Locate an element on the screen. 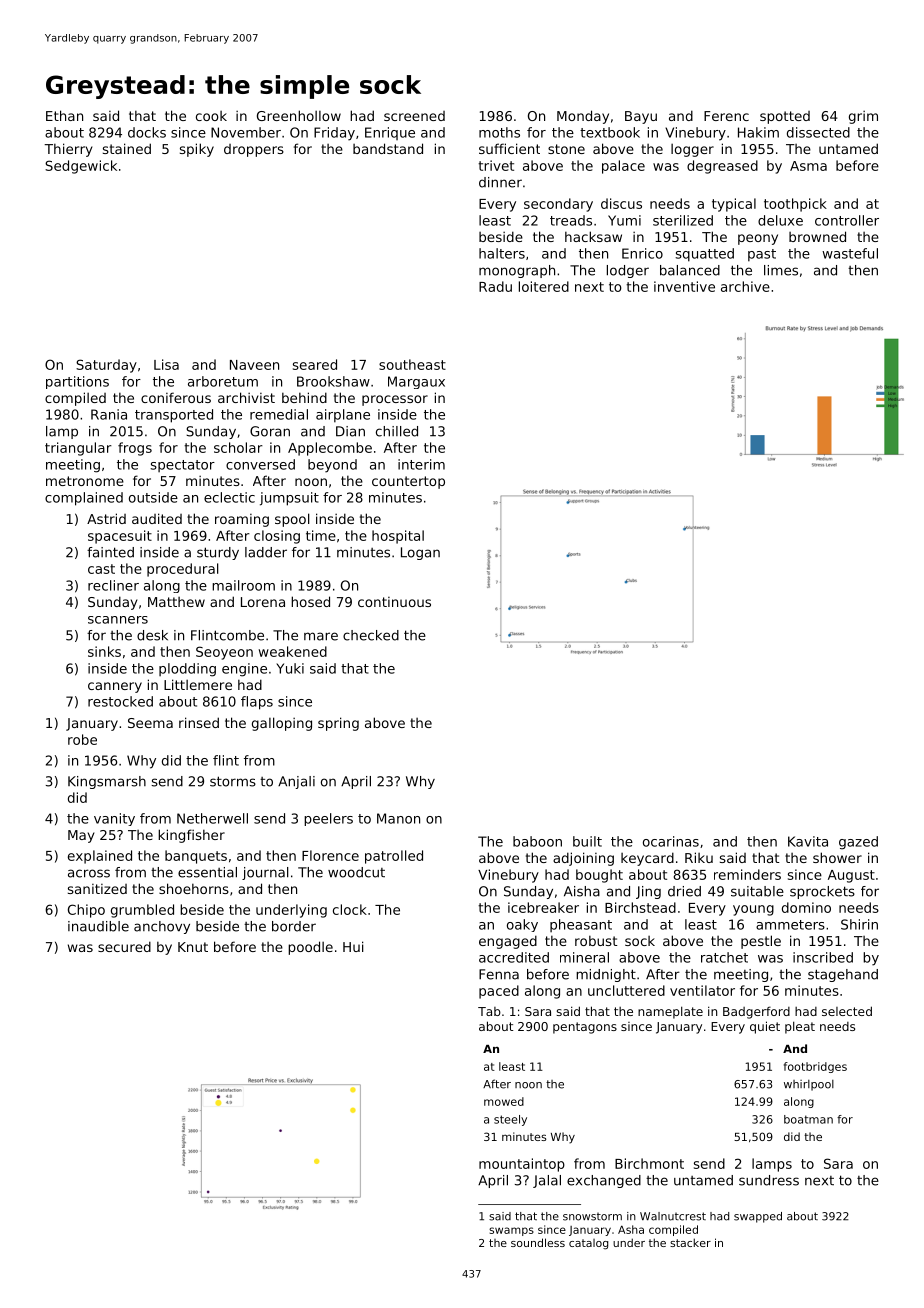 The width and height of the screenshot is (924, 1308). secured is located at coordinates (124, 946).
